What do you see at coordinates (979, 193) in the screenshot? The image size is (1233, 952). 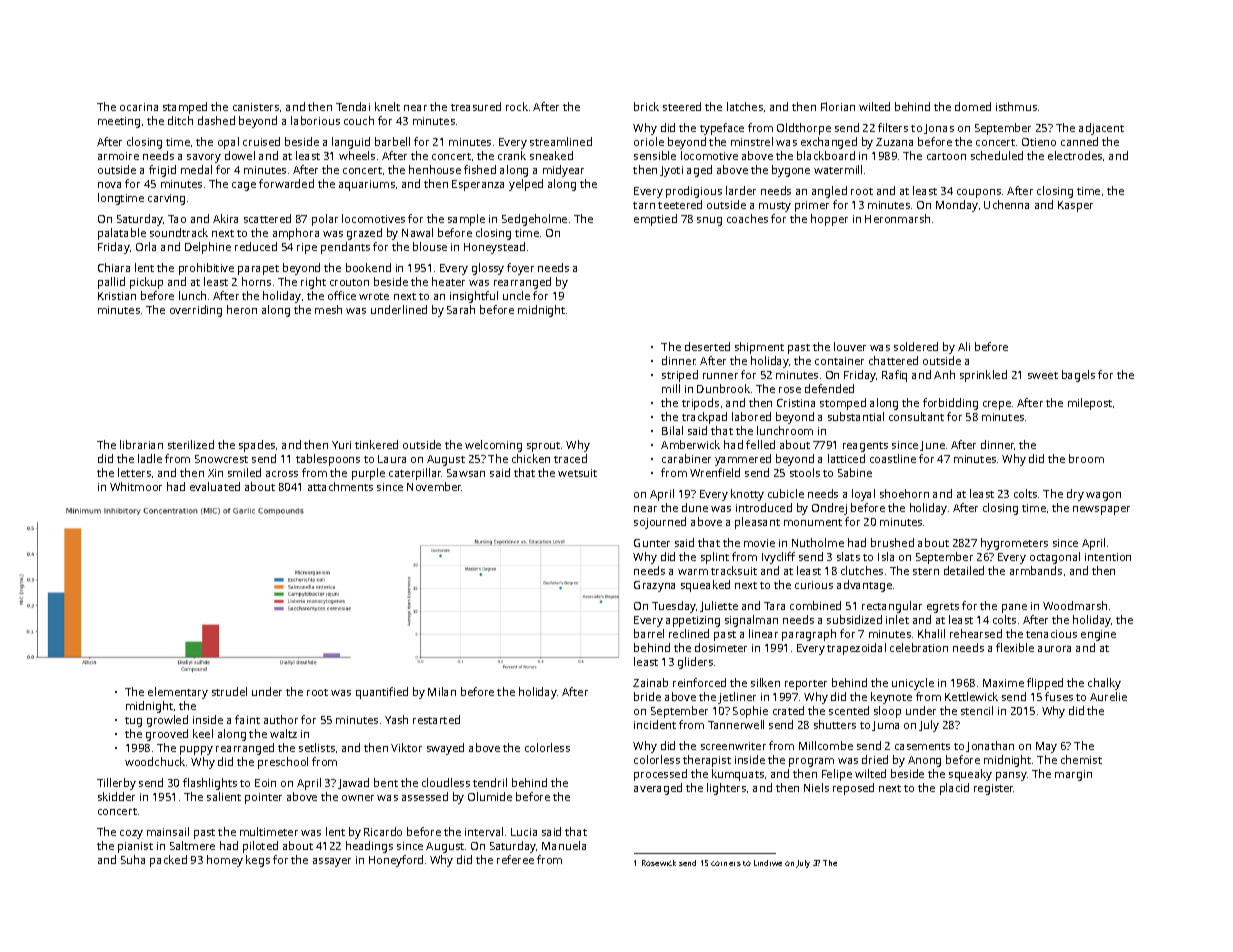 I see `coupons` at bounding box center [979, 193].
